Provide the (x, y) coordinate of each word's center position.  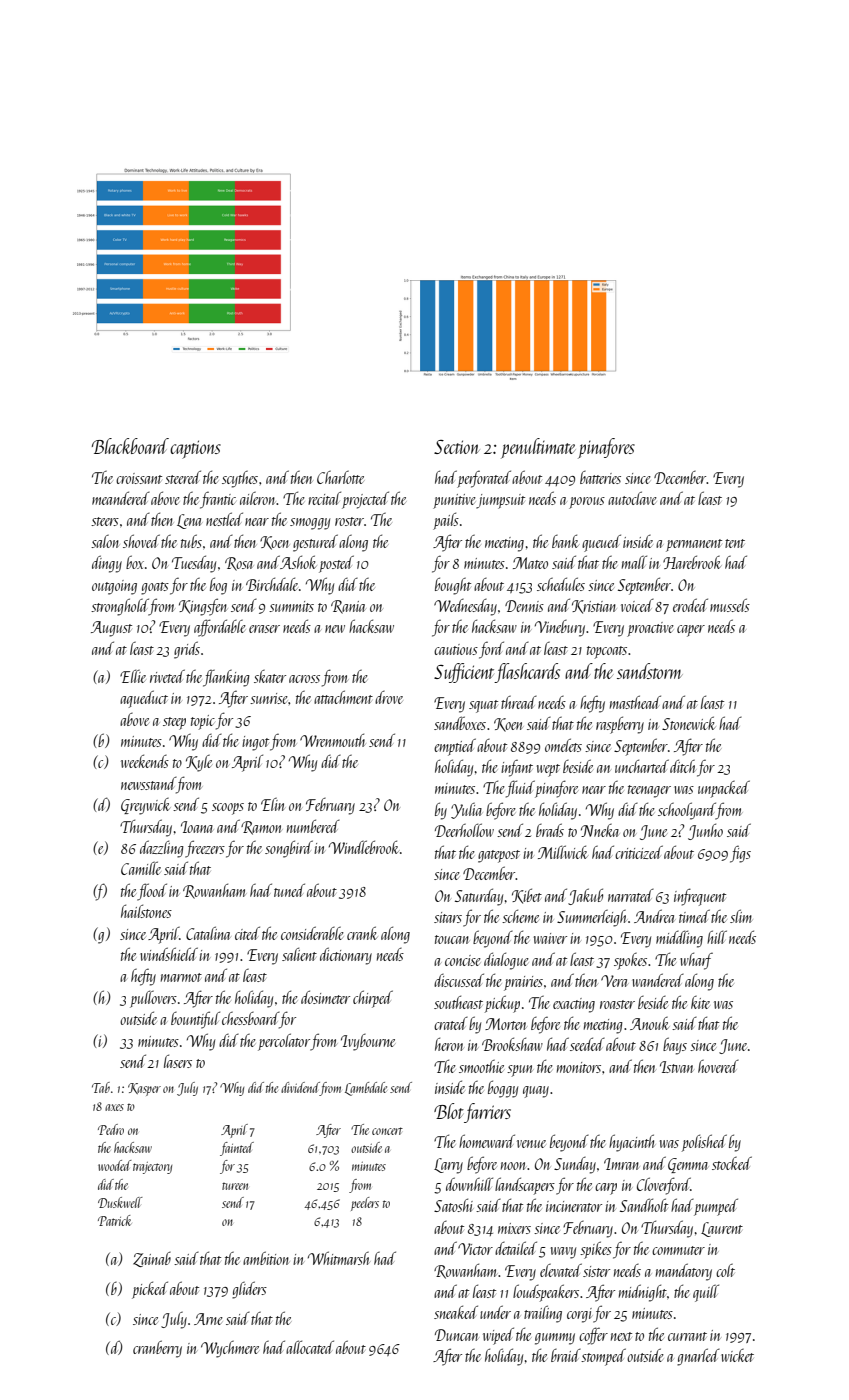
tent (735, 543)
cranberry (157, 1349)
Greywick (146, 806)
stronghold (120, 607)
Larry (448, 1166)
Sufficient (464, 673)
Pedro (111, 1129)
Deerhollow (464, 830)
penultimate (538, 448)
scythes (240, 479)
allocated (310, 1347)
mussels (730, 605)
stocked (732, 1163)
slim (741, 916)
